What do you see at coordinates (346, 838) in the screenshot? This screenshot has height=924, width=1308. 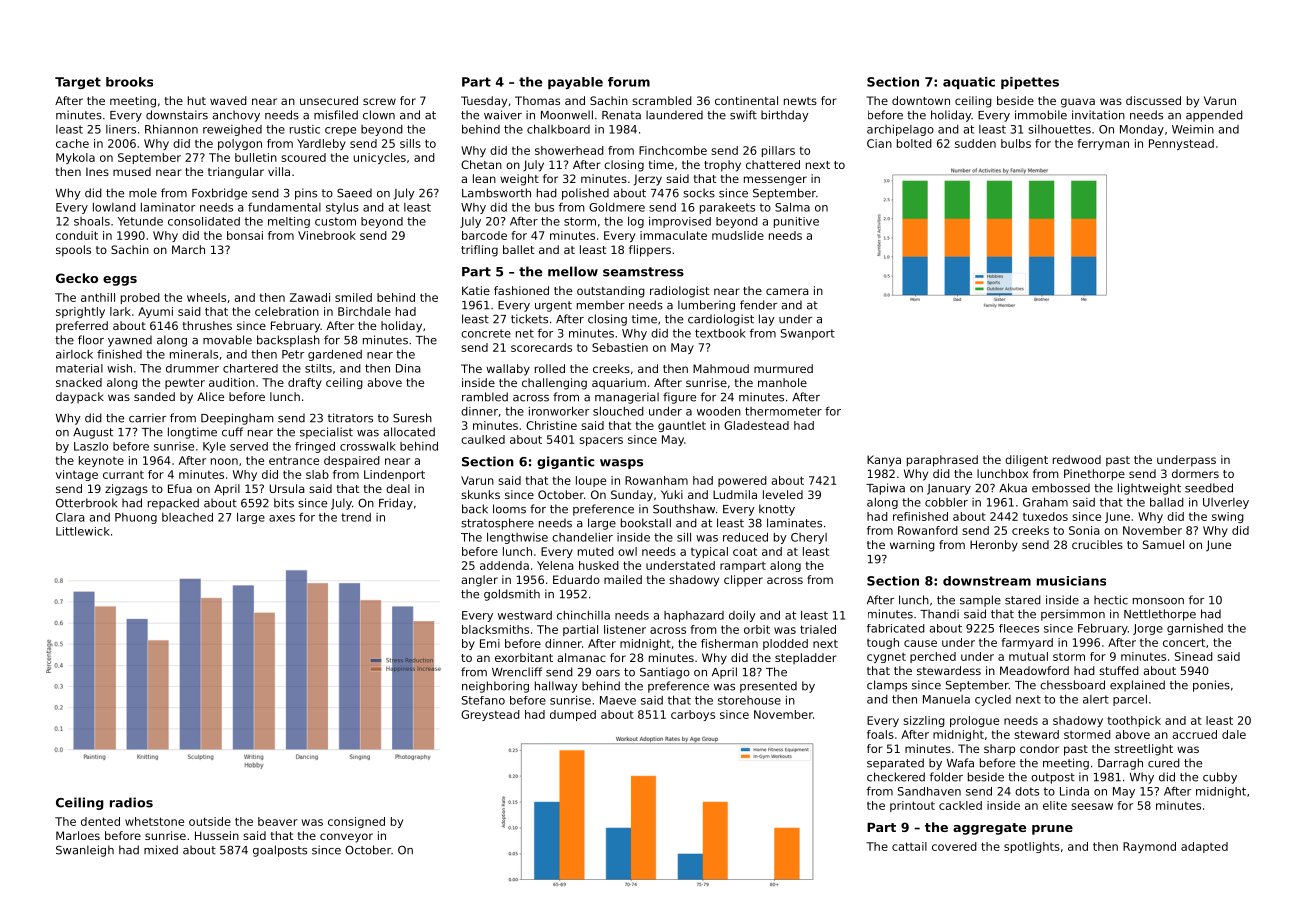 I see `conveyor` at bounding box center [346, 838].
